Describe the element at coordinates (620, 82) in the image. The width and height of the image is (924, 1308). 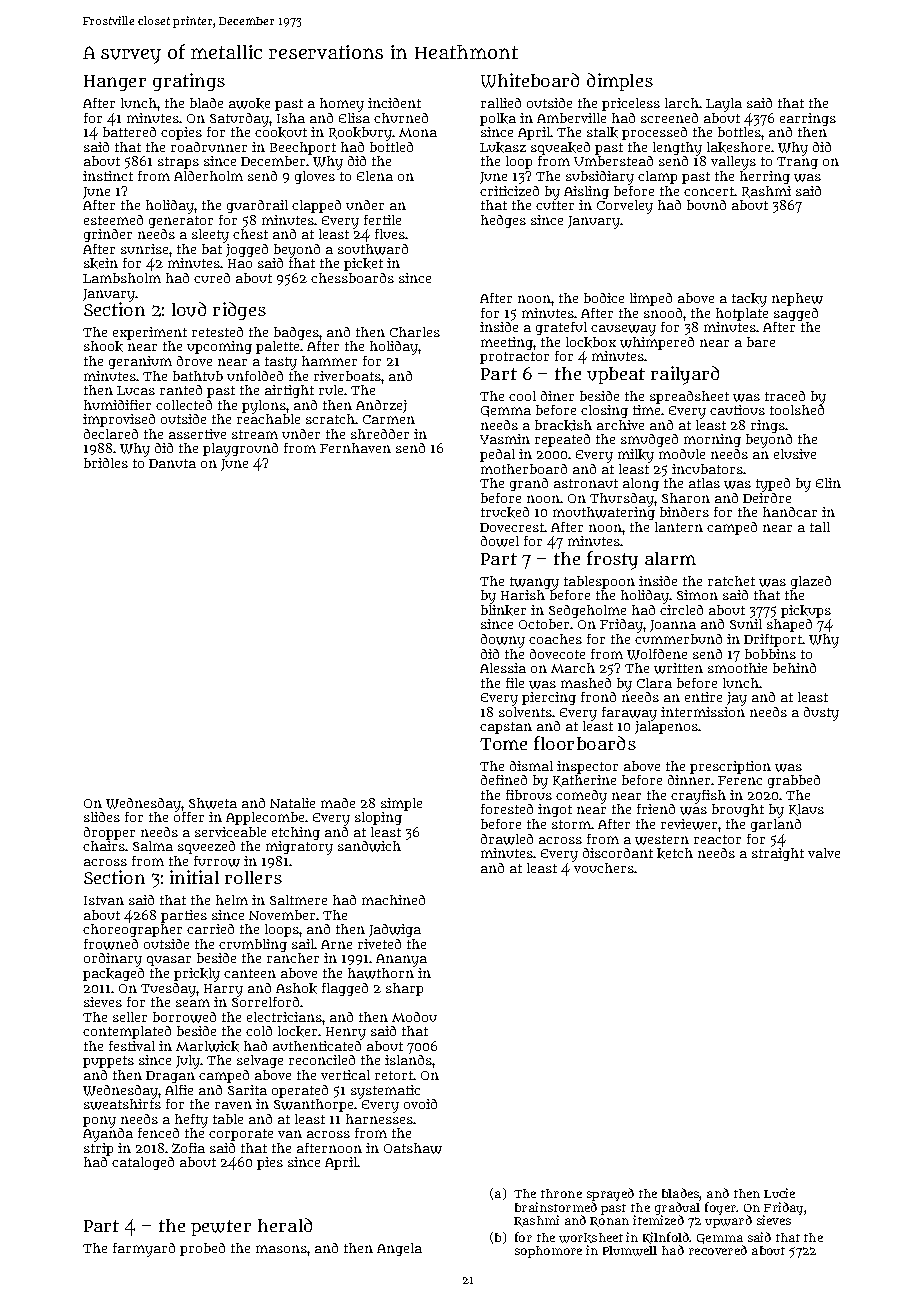
I see `dimples` at that location.
